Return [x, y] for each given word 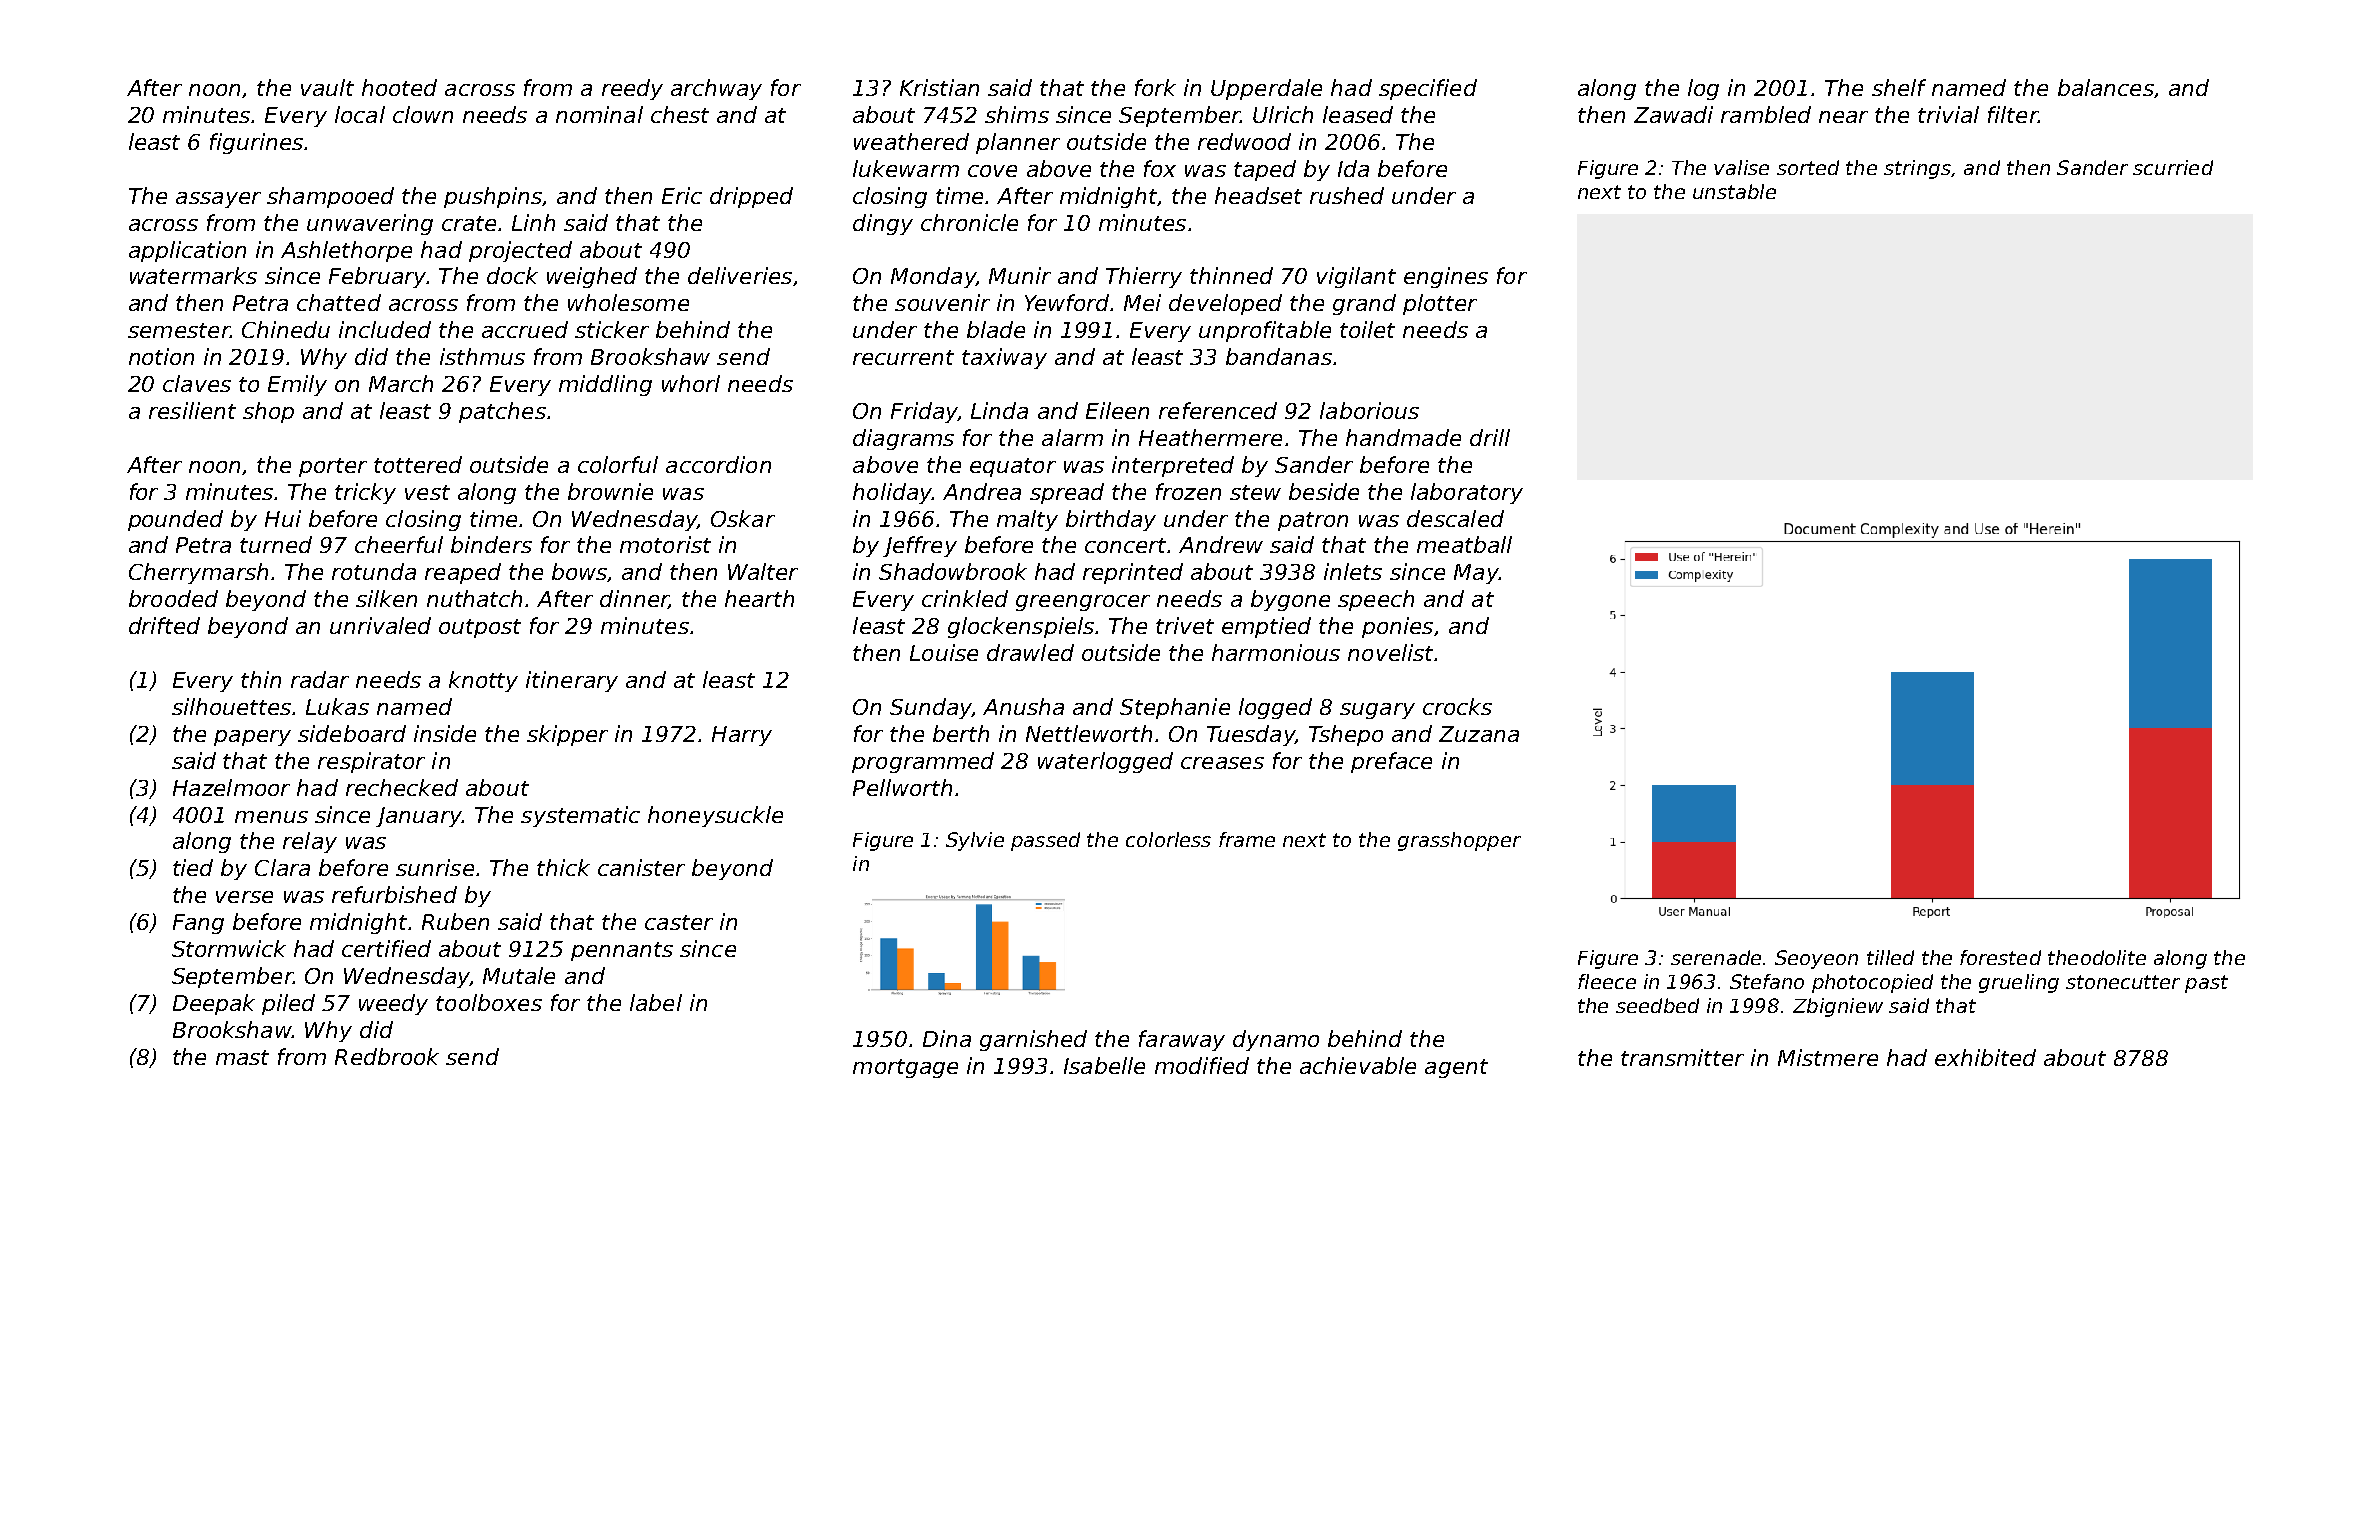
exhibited [1985, 1057]
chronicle [969, 222]
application [187, 251]
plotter [1440, 304]
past [2206, 984]
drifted [164, 625]
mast [242, 1057]
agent [1456, 1068]
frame [1247, 839]
